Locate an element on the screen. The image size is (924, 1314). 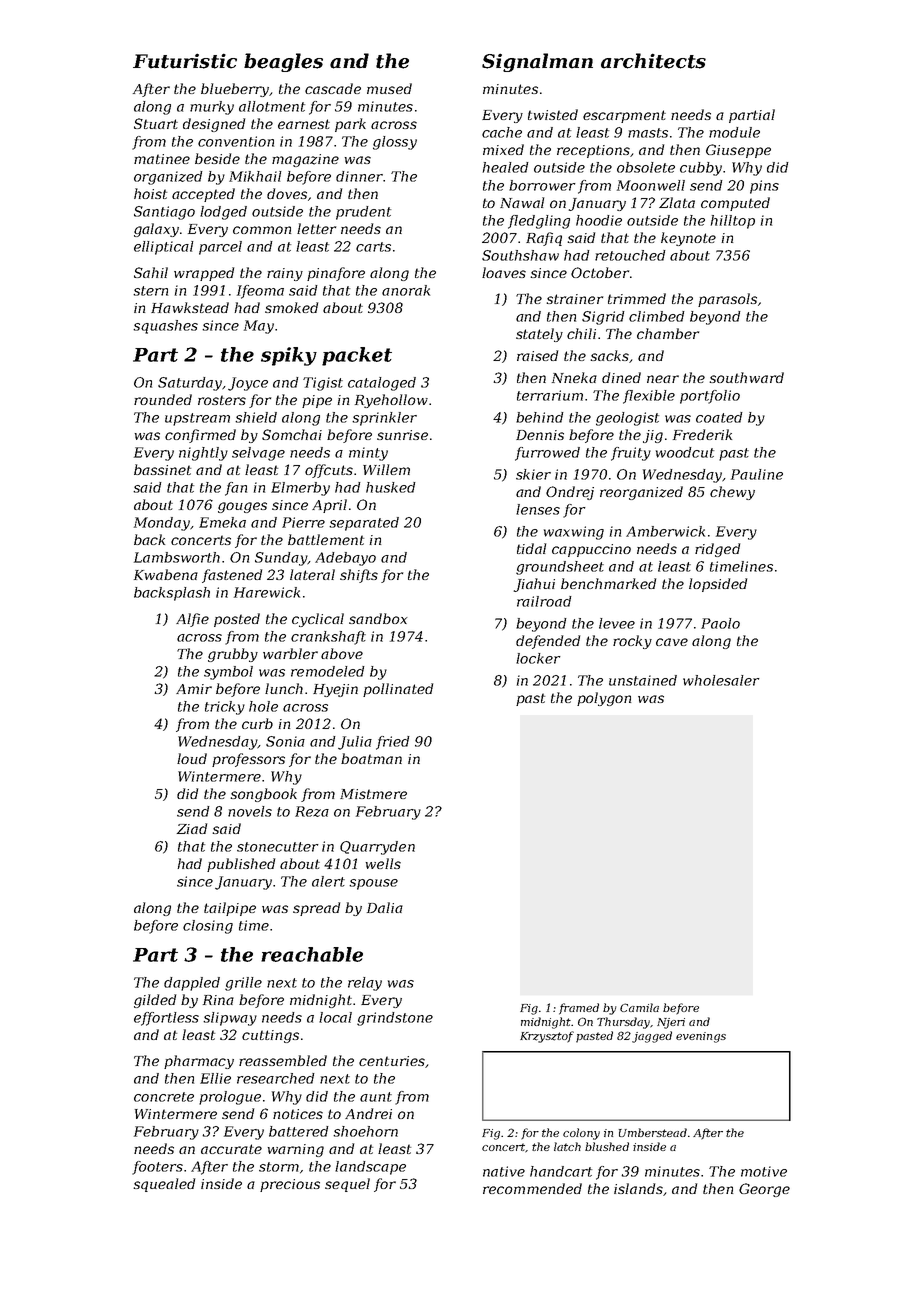
chili is located at coordinates (581, 333).
